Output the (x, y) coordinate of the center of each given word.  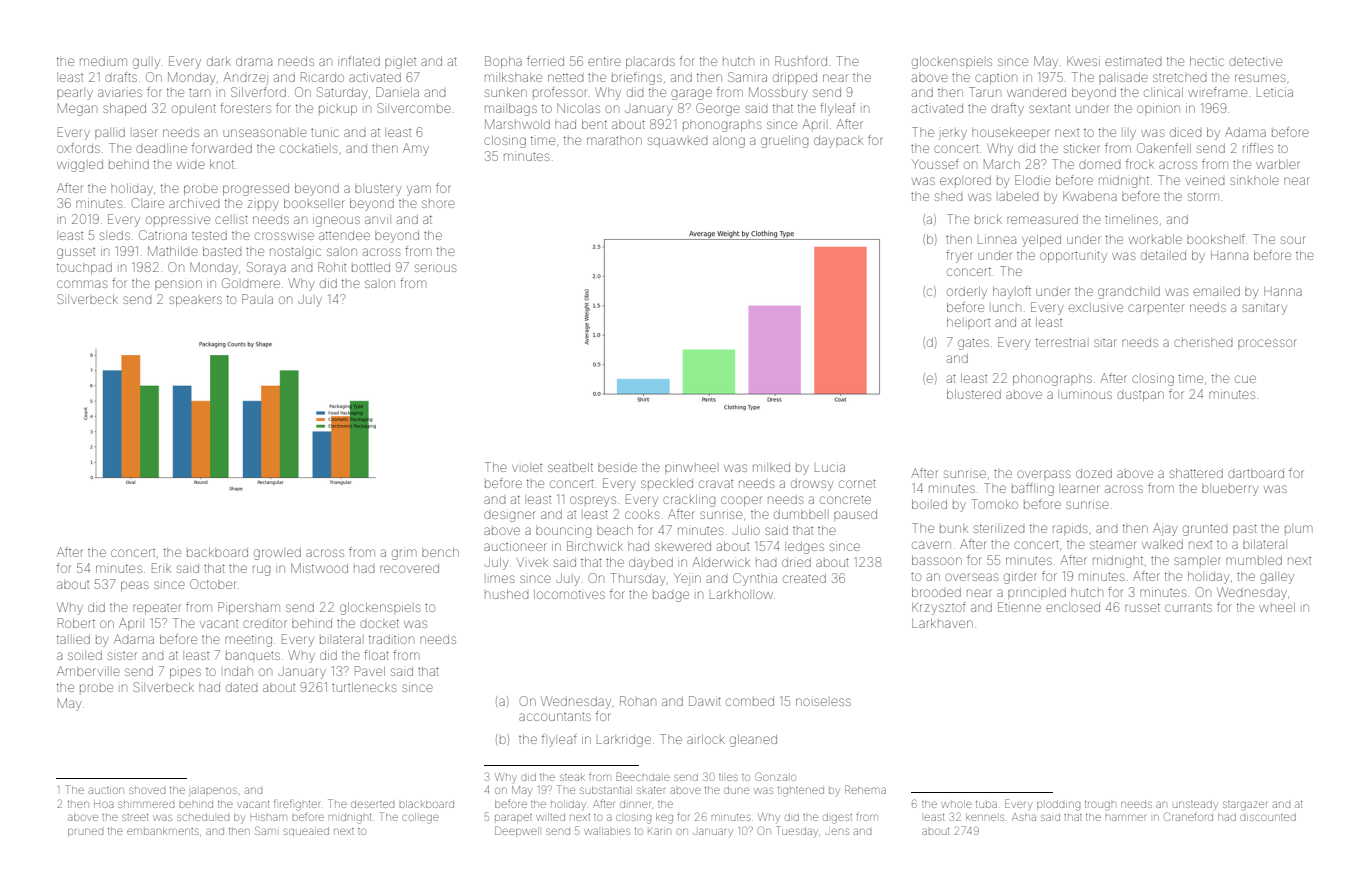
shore (438, 204)
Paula (257, 299)
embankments (163, 831)
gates (973, 344)
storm (1203, 196)
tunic (325, 132)
